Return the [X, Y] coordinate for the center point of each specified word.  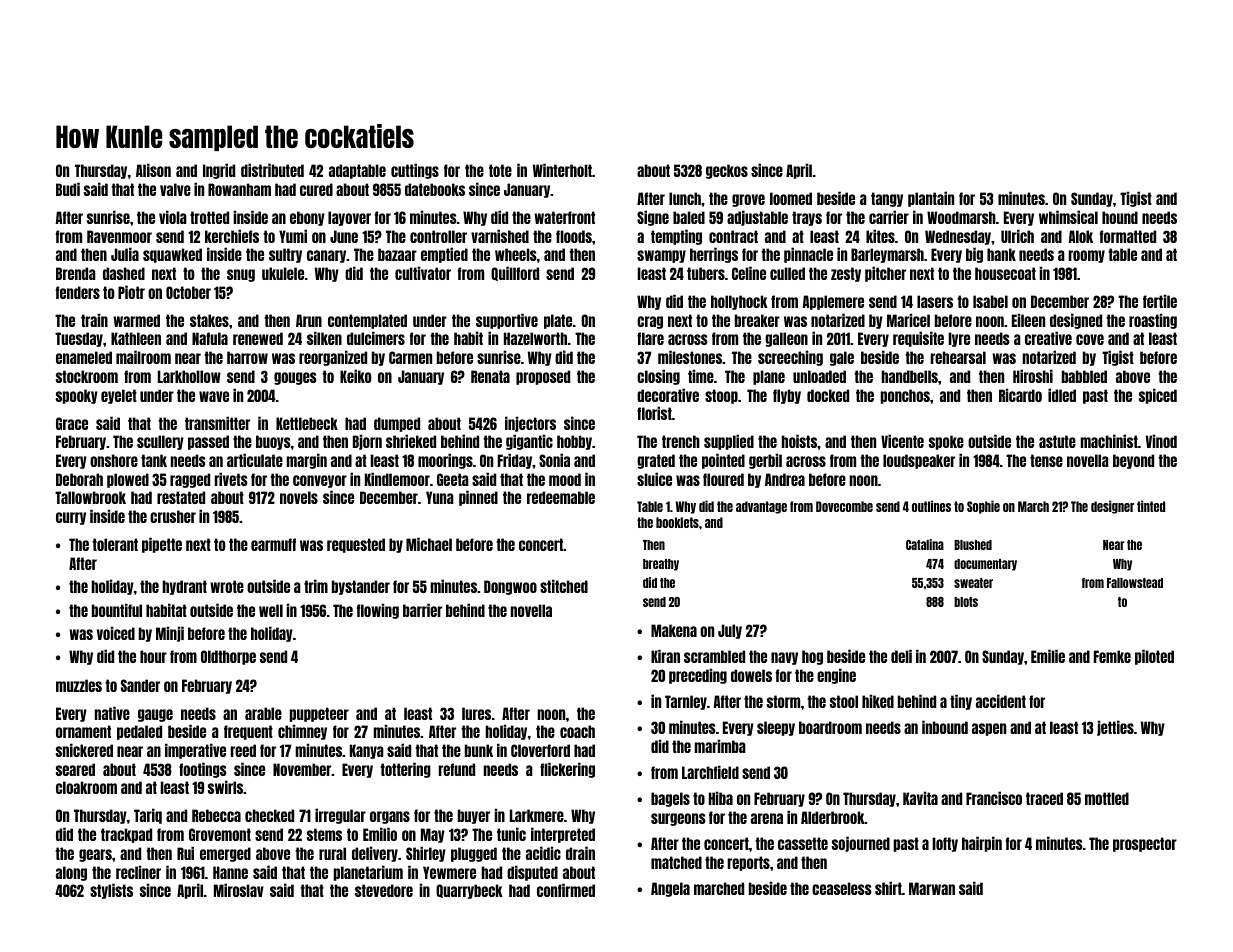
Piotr [131, 292]
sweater [973, 583]
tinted [1151, 506]
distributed [272, 170]
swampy [661, 256]
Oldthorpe [228, 657]
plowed [128, 480]
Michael [429, 544]
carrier [889, 217]
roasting [1153, 321]
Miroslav [239, 890]
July [730, 631]
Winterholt [562, 170]
